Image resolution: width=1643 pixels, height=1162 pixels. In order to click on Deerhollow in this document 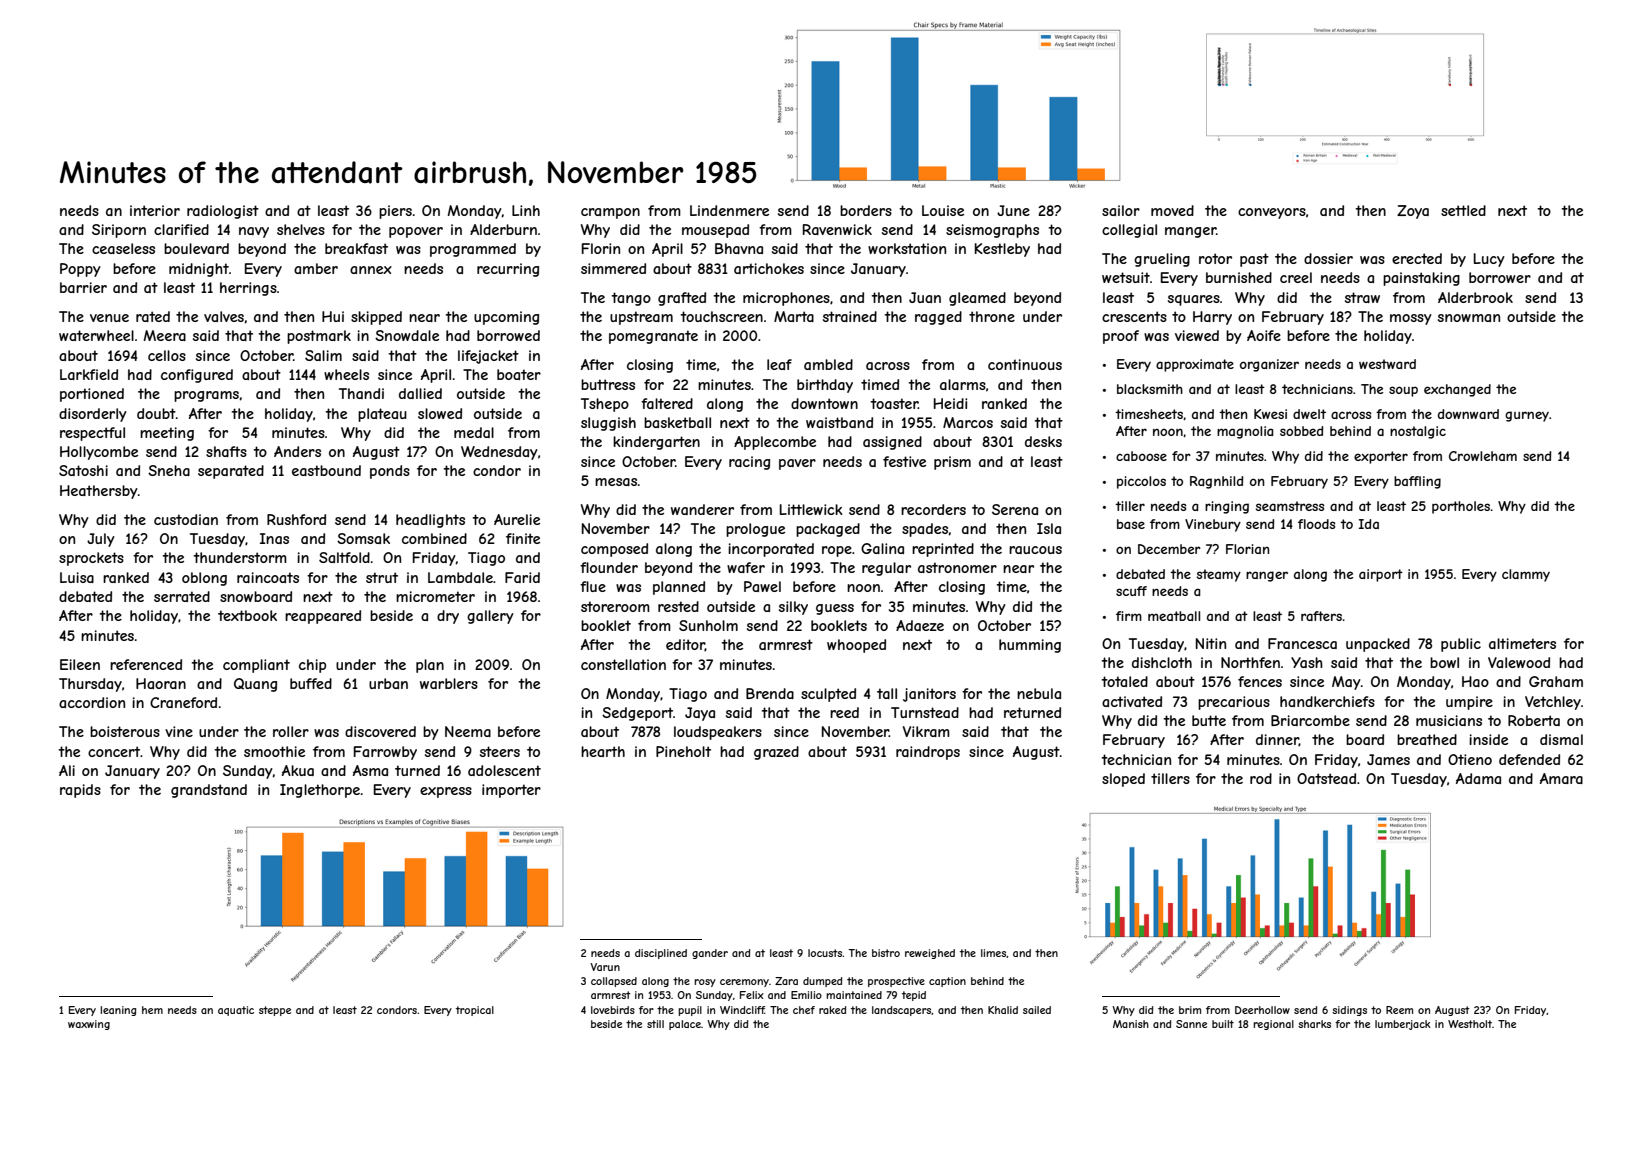, I will do `click(1262, 1010)`.
